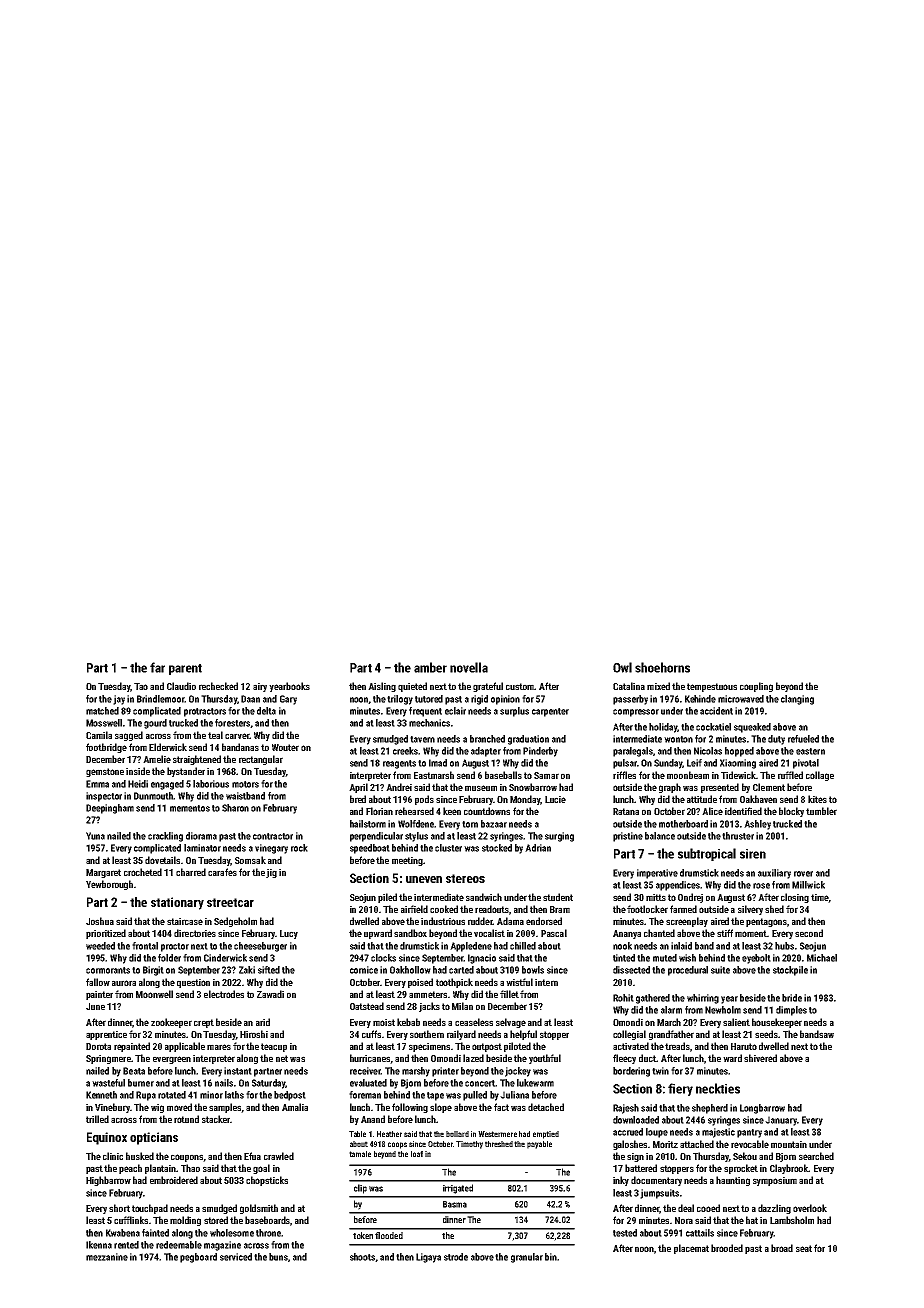 This screenshot has height=1308, width=924. I want to click on diorama, so click(201, 836).
